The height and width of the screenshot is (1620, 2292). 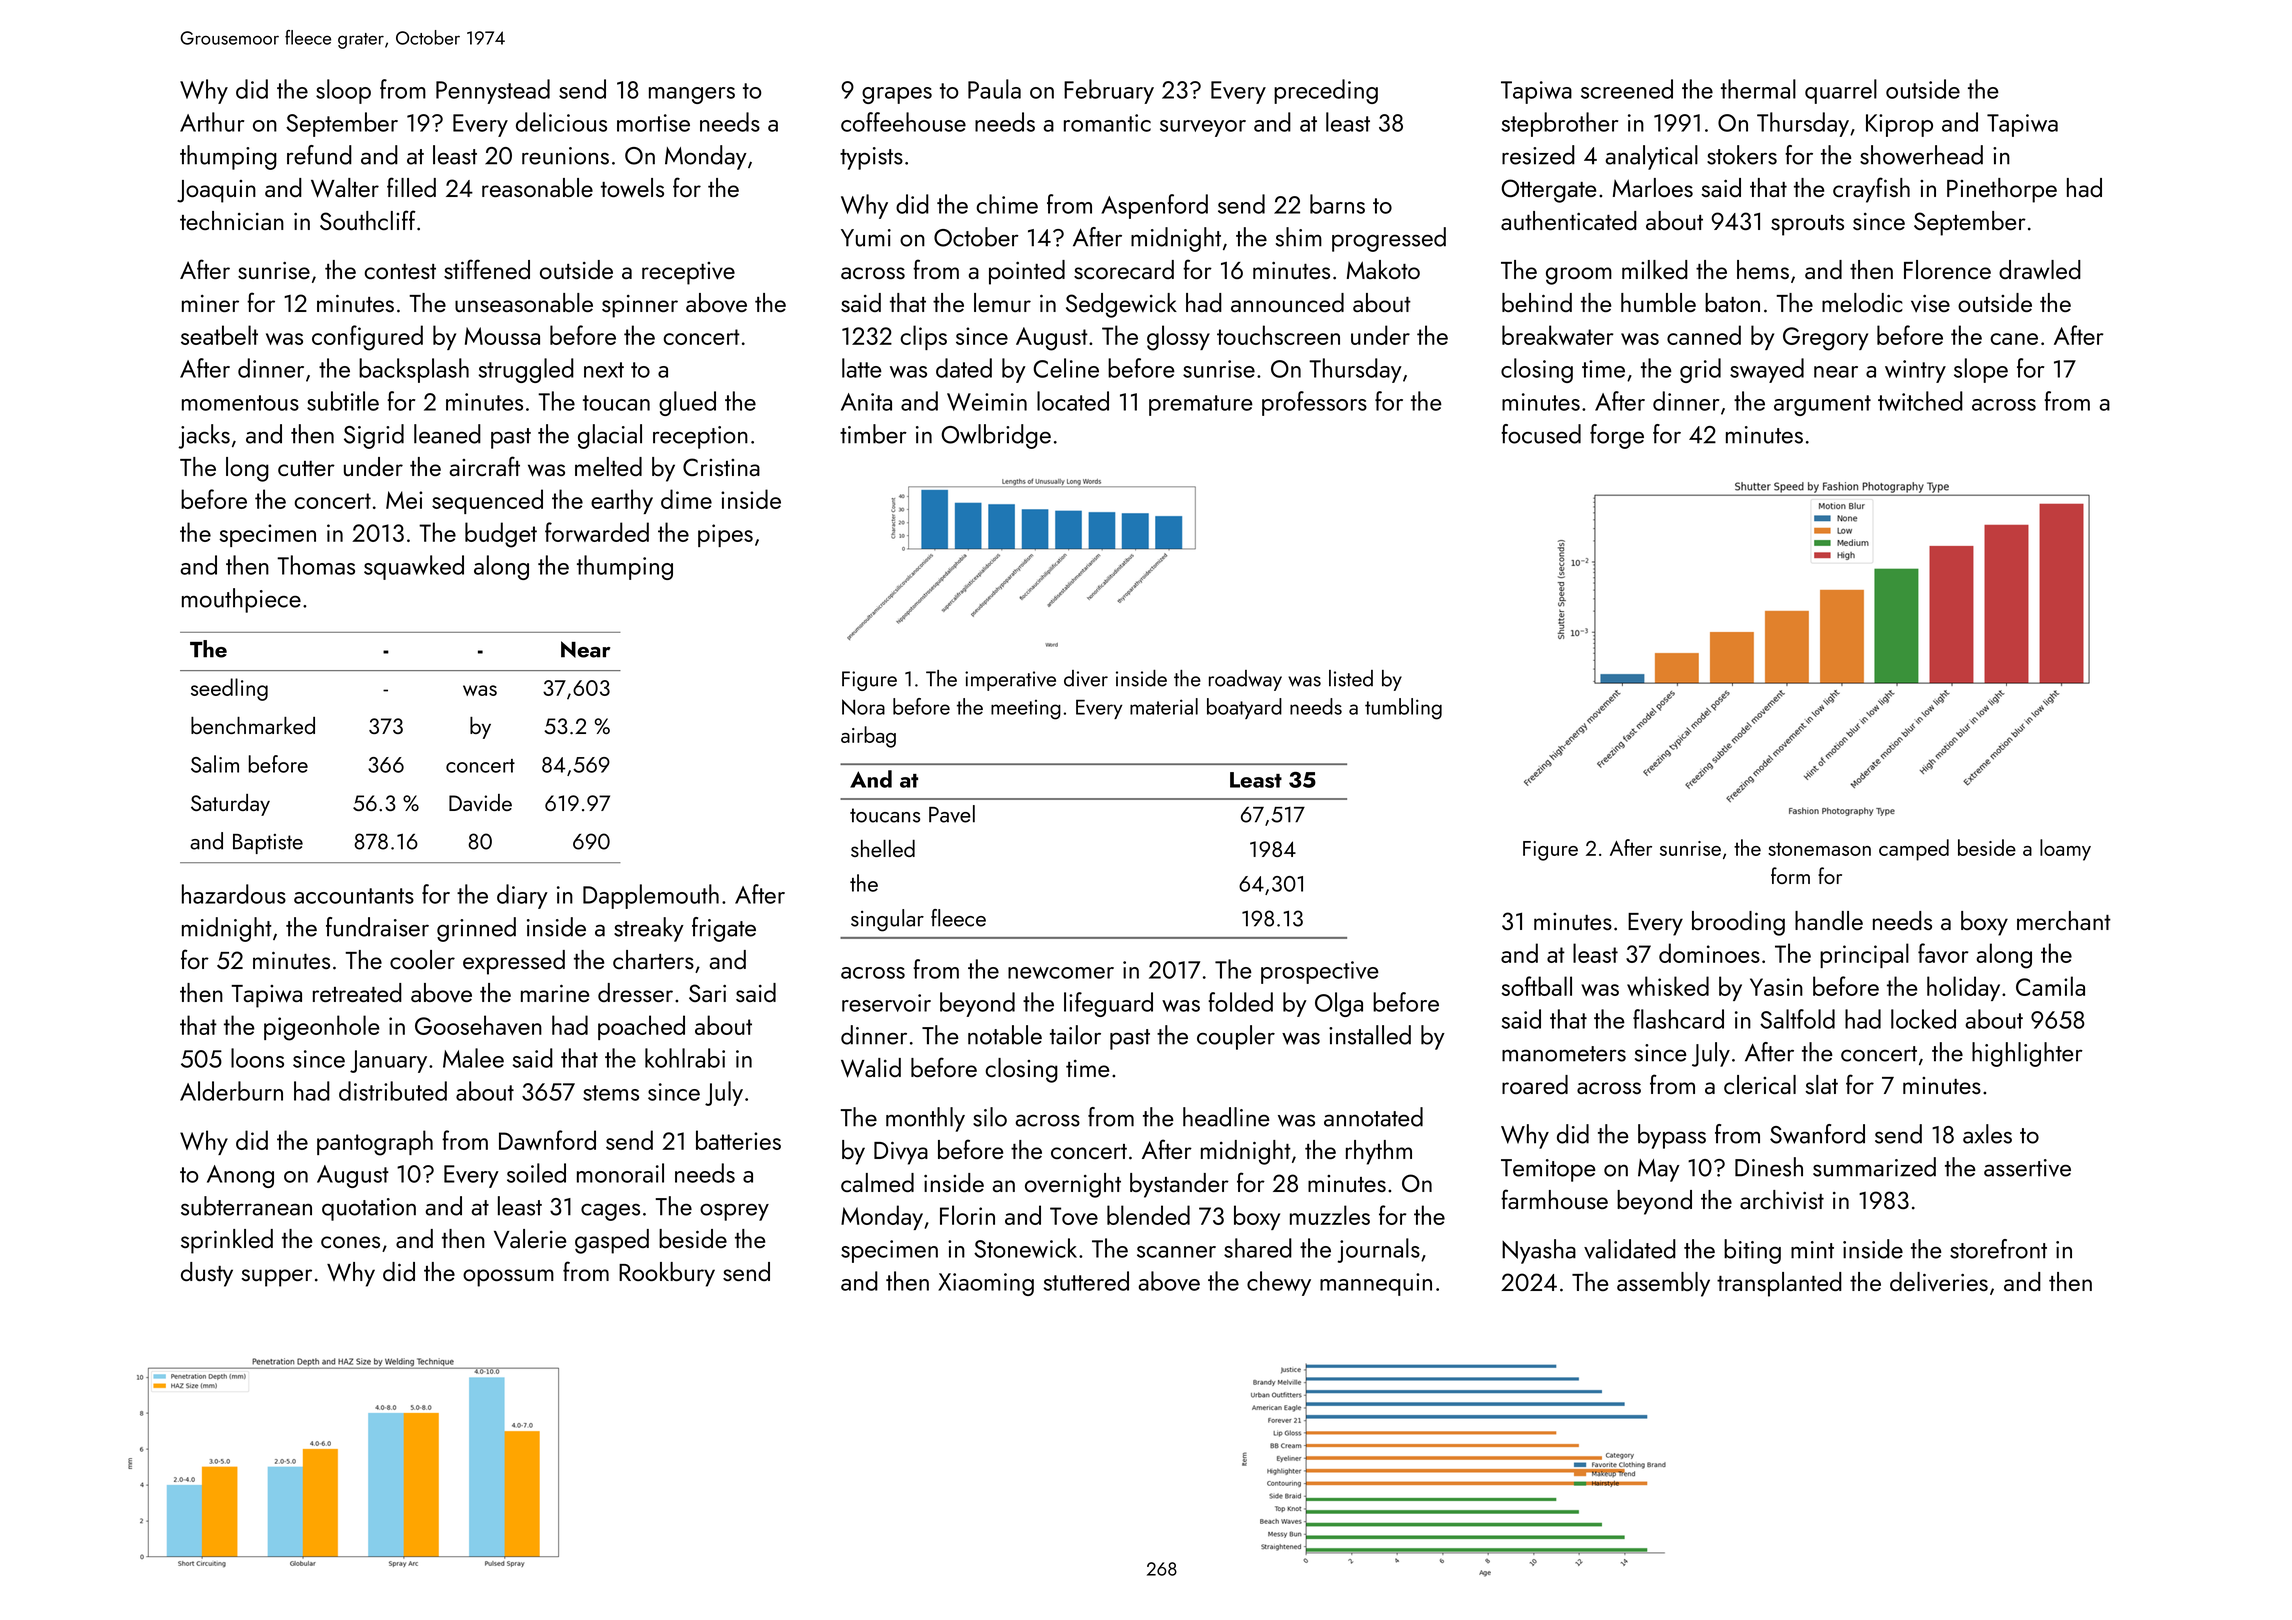 I want to click on refund, so click(x=319, y=155).
